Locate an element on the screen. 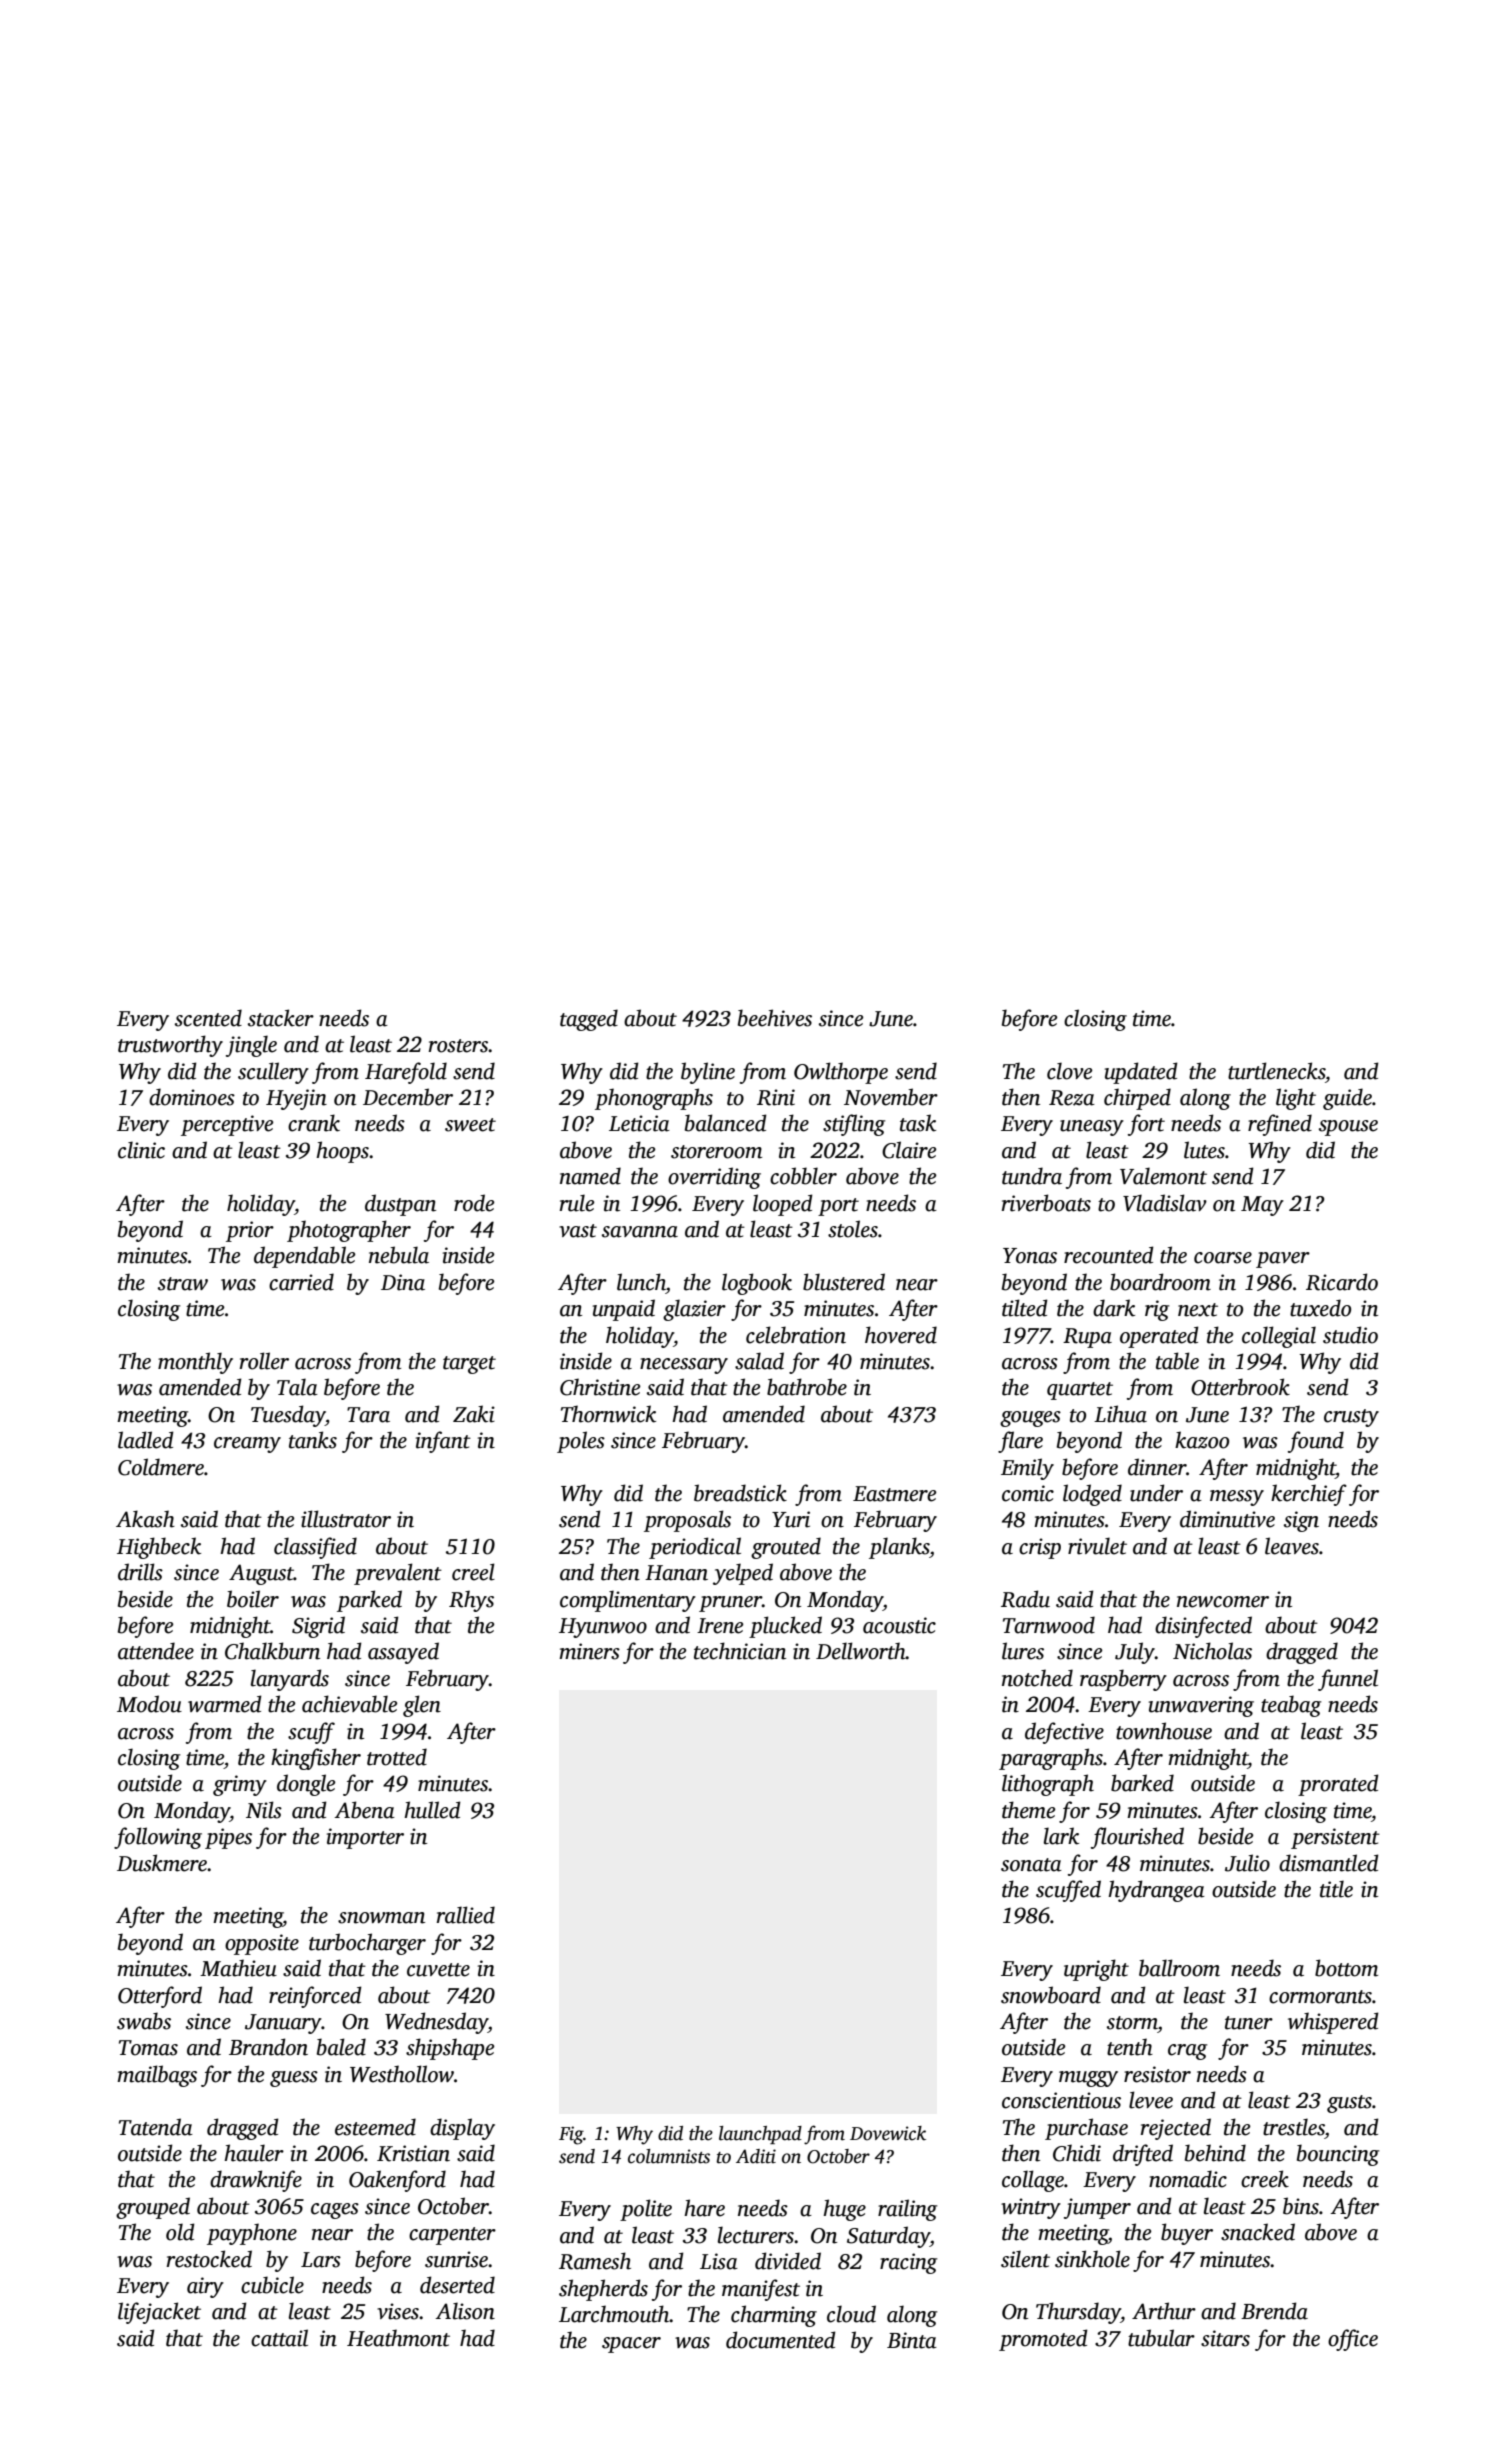  technician is located at coordinates (740, 1651).
